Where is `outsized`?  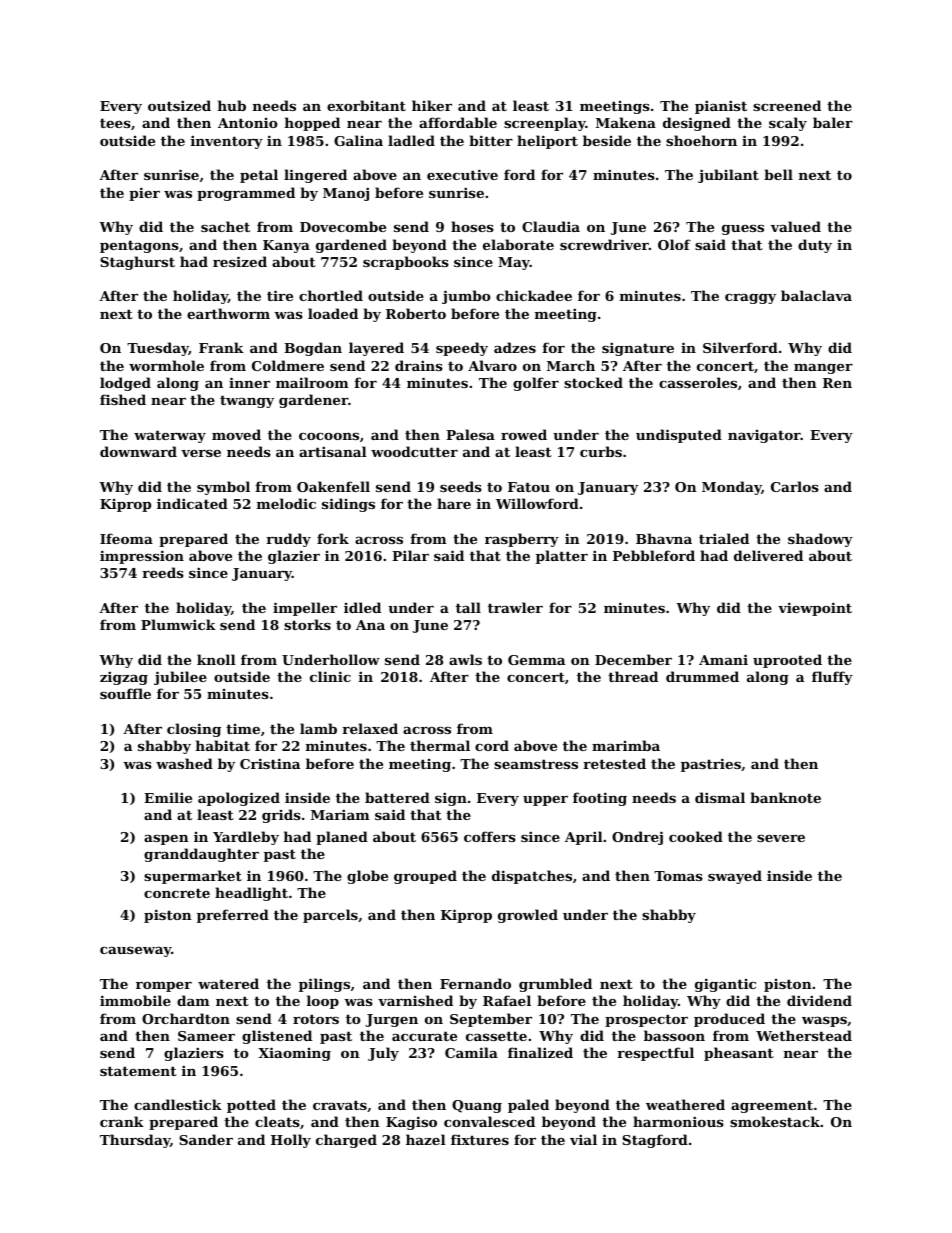 outsized is located at coordinates (179, 105).
